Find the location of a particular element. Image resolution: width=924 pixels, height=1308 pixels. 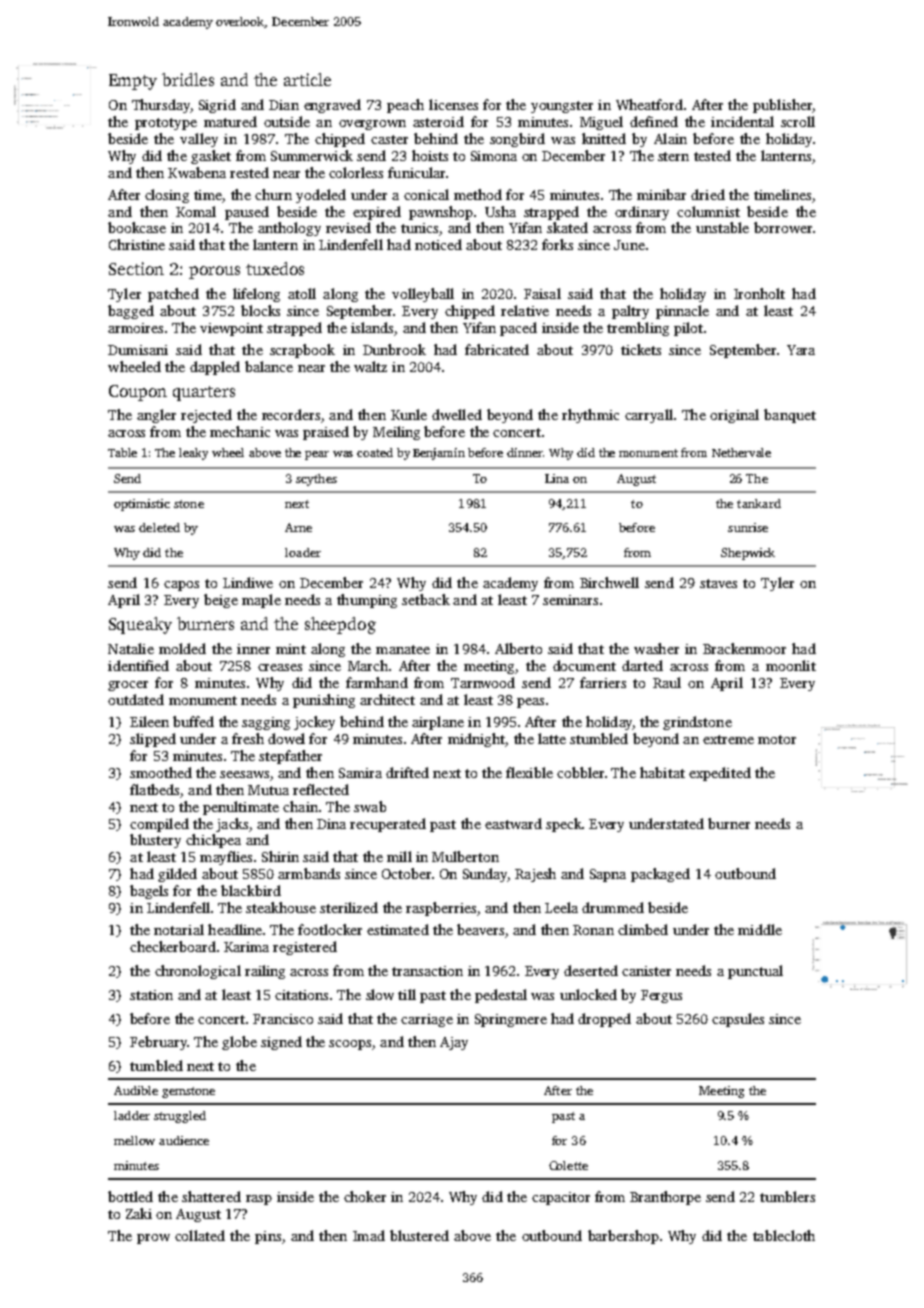

moonlit is located at coordinates (791, 665).
